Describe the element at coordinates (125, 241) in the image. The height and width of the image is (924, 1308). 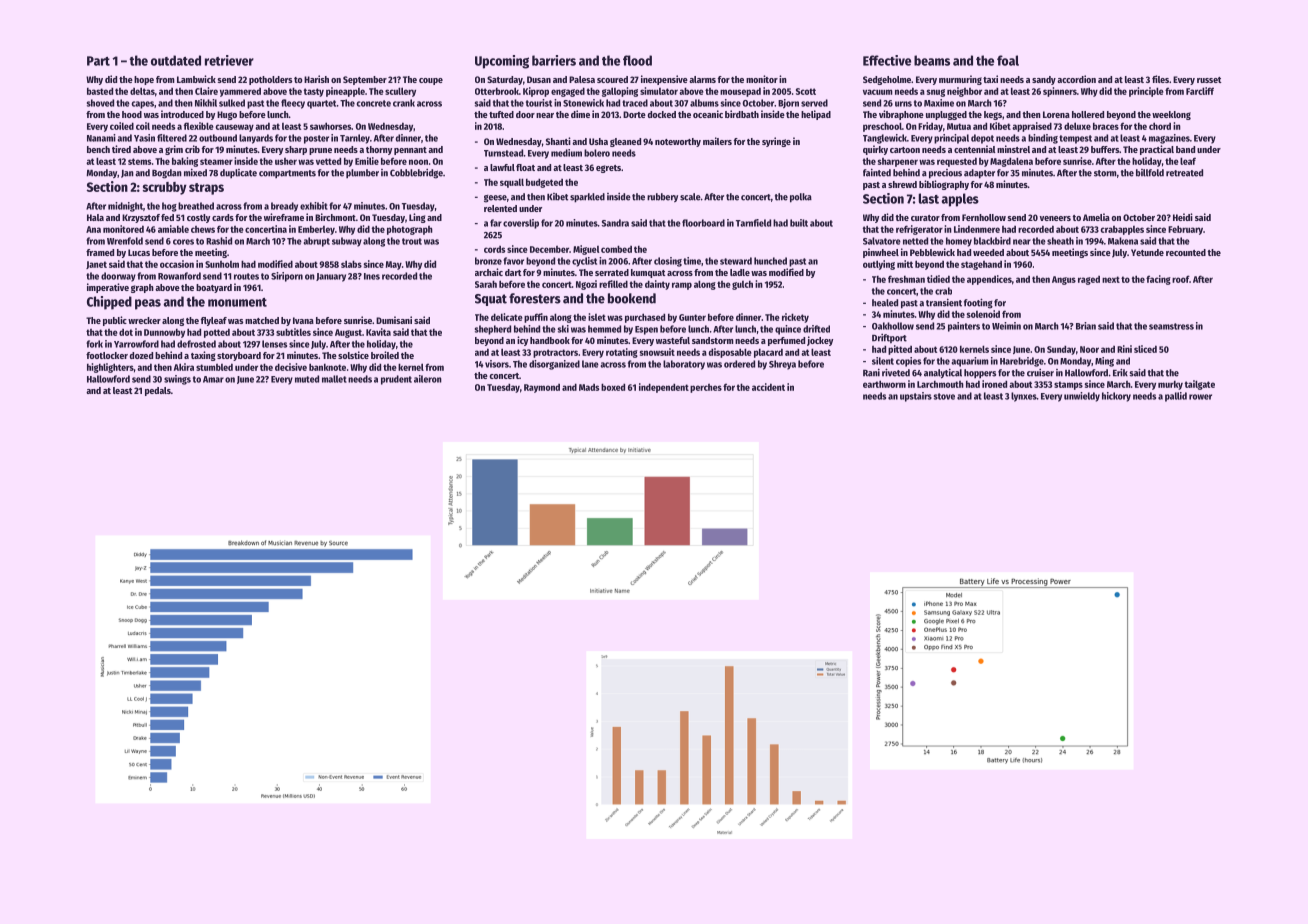
I see `Wrenfold` at that location.
